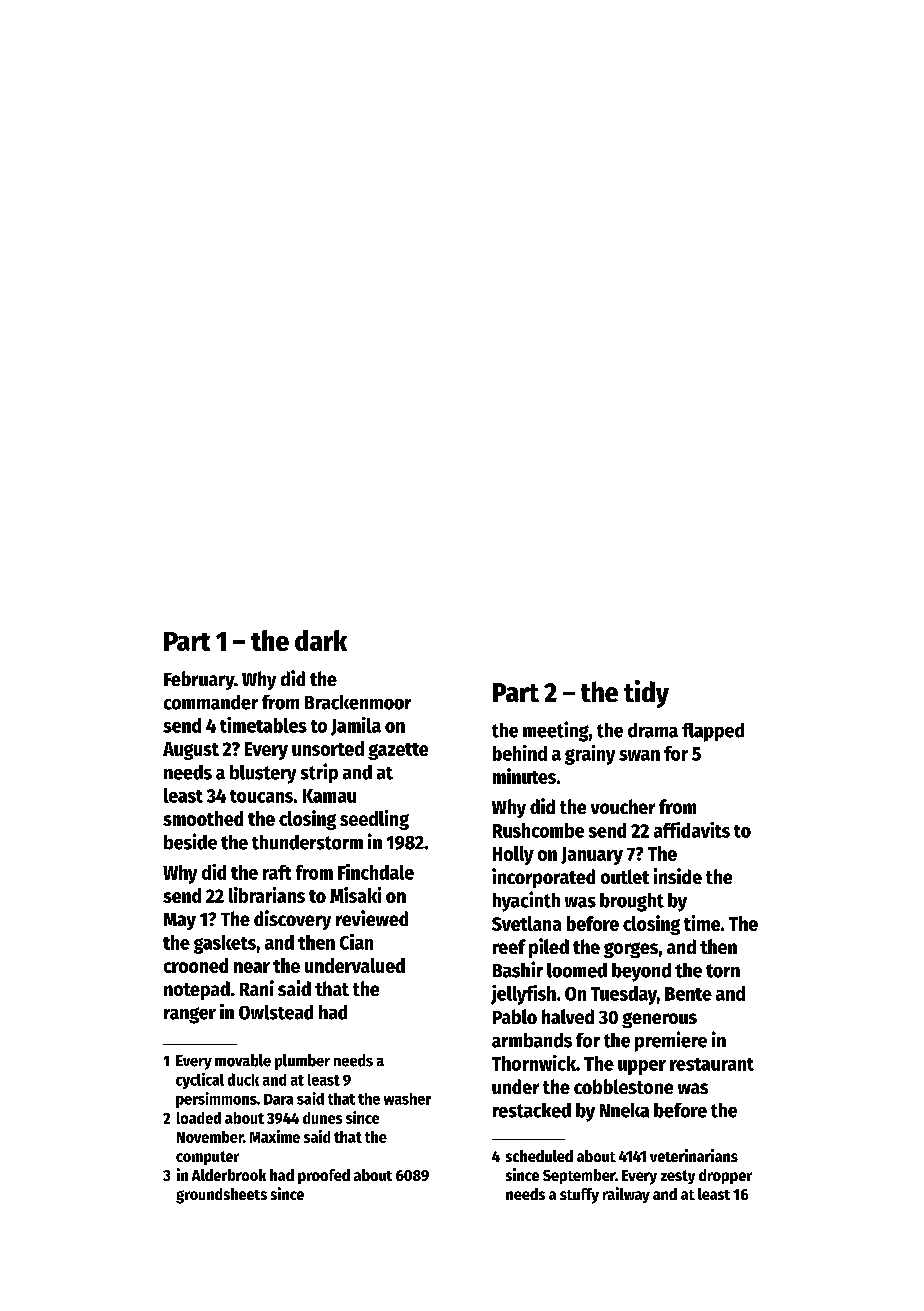 The width and height of the screenshot is (924, 1311). What do you see at coordinates (211, 702) in the screenshot?
I see `commander` at bounding box center [211, 702].
